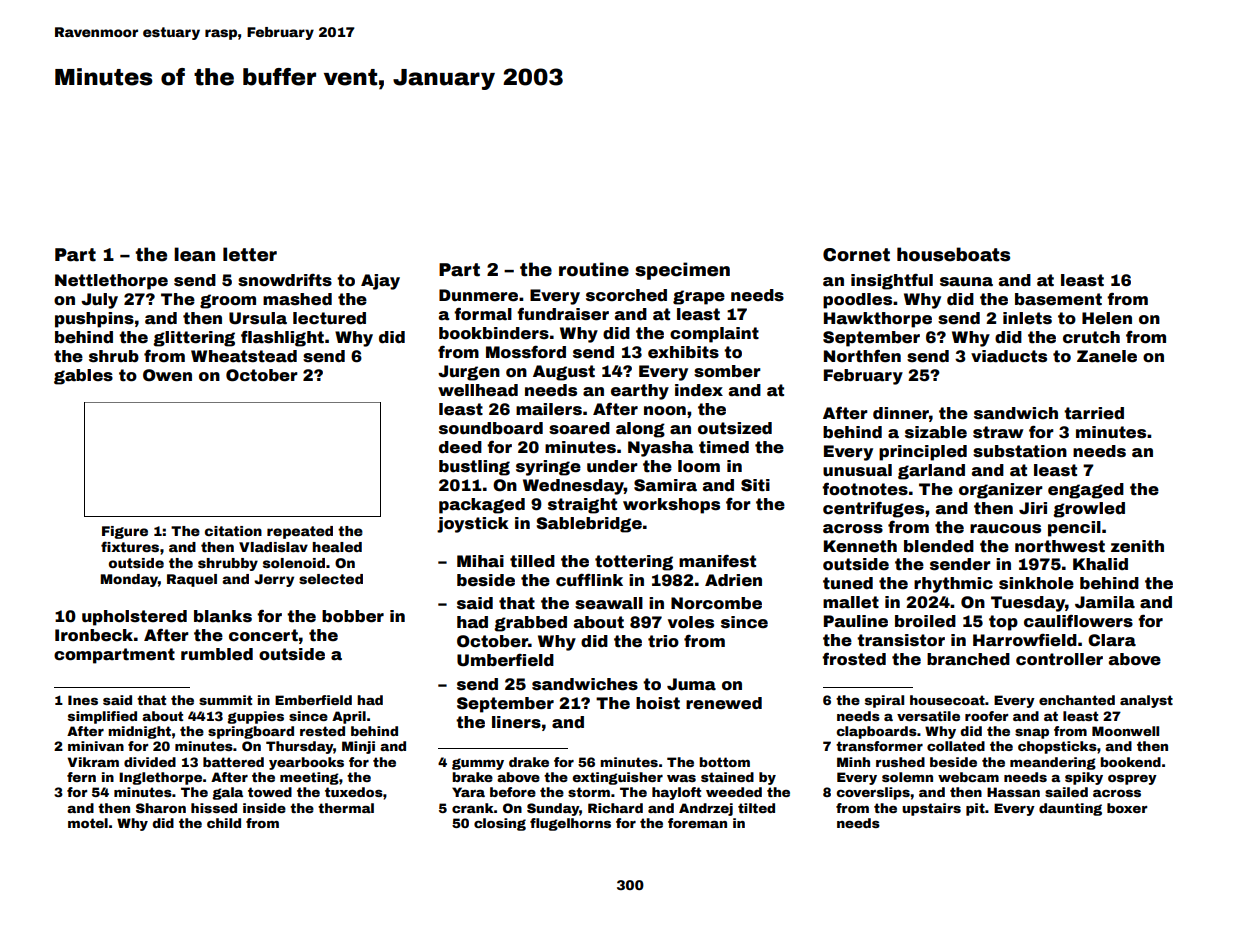  What do you see at coordinates (676, 793) in the screenshot?
I see `hayloft` at bounding box center [676, 793].
